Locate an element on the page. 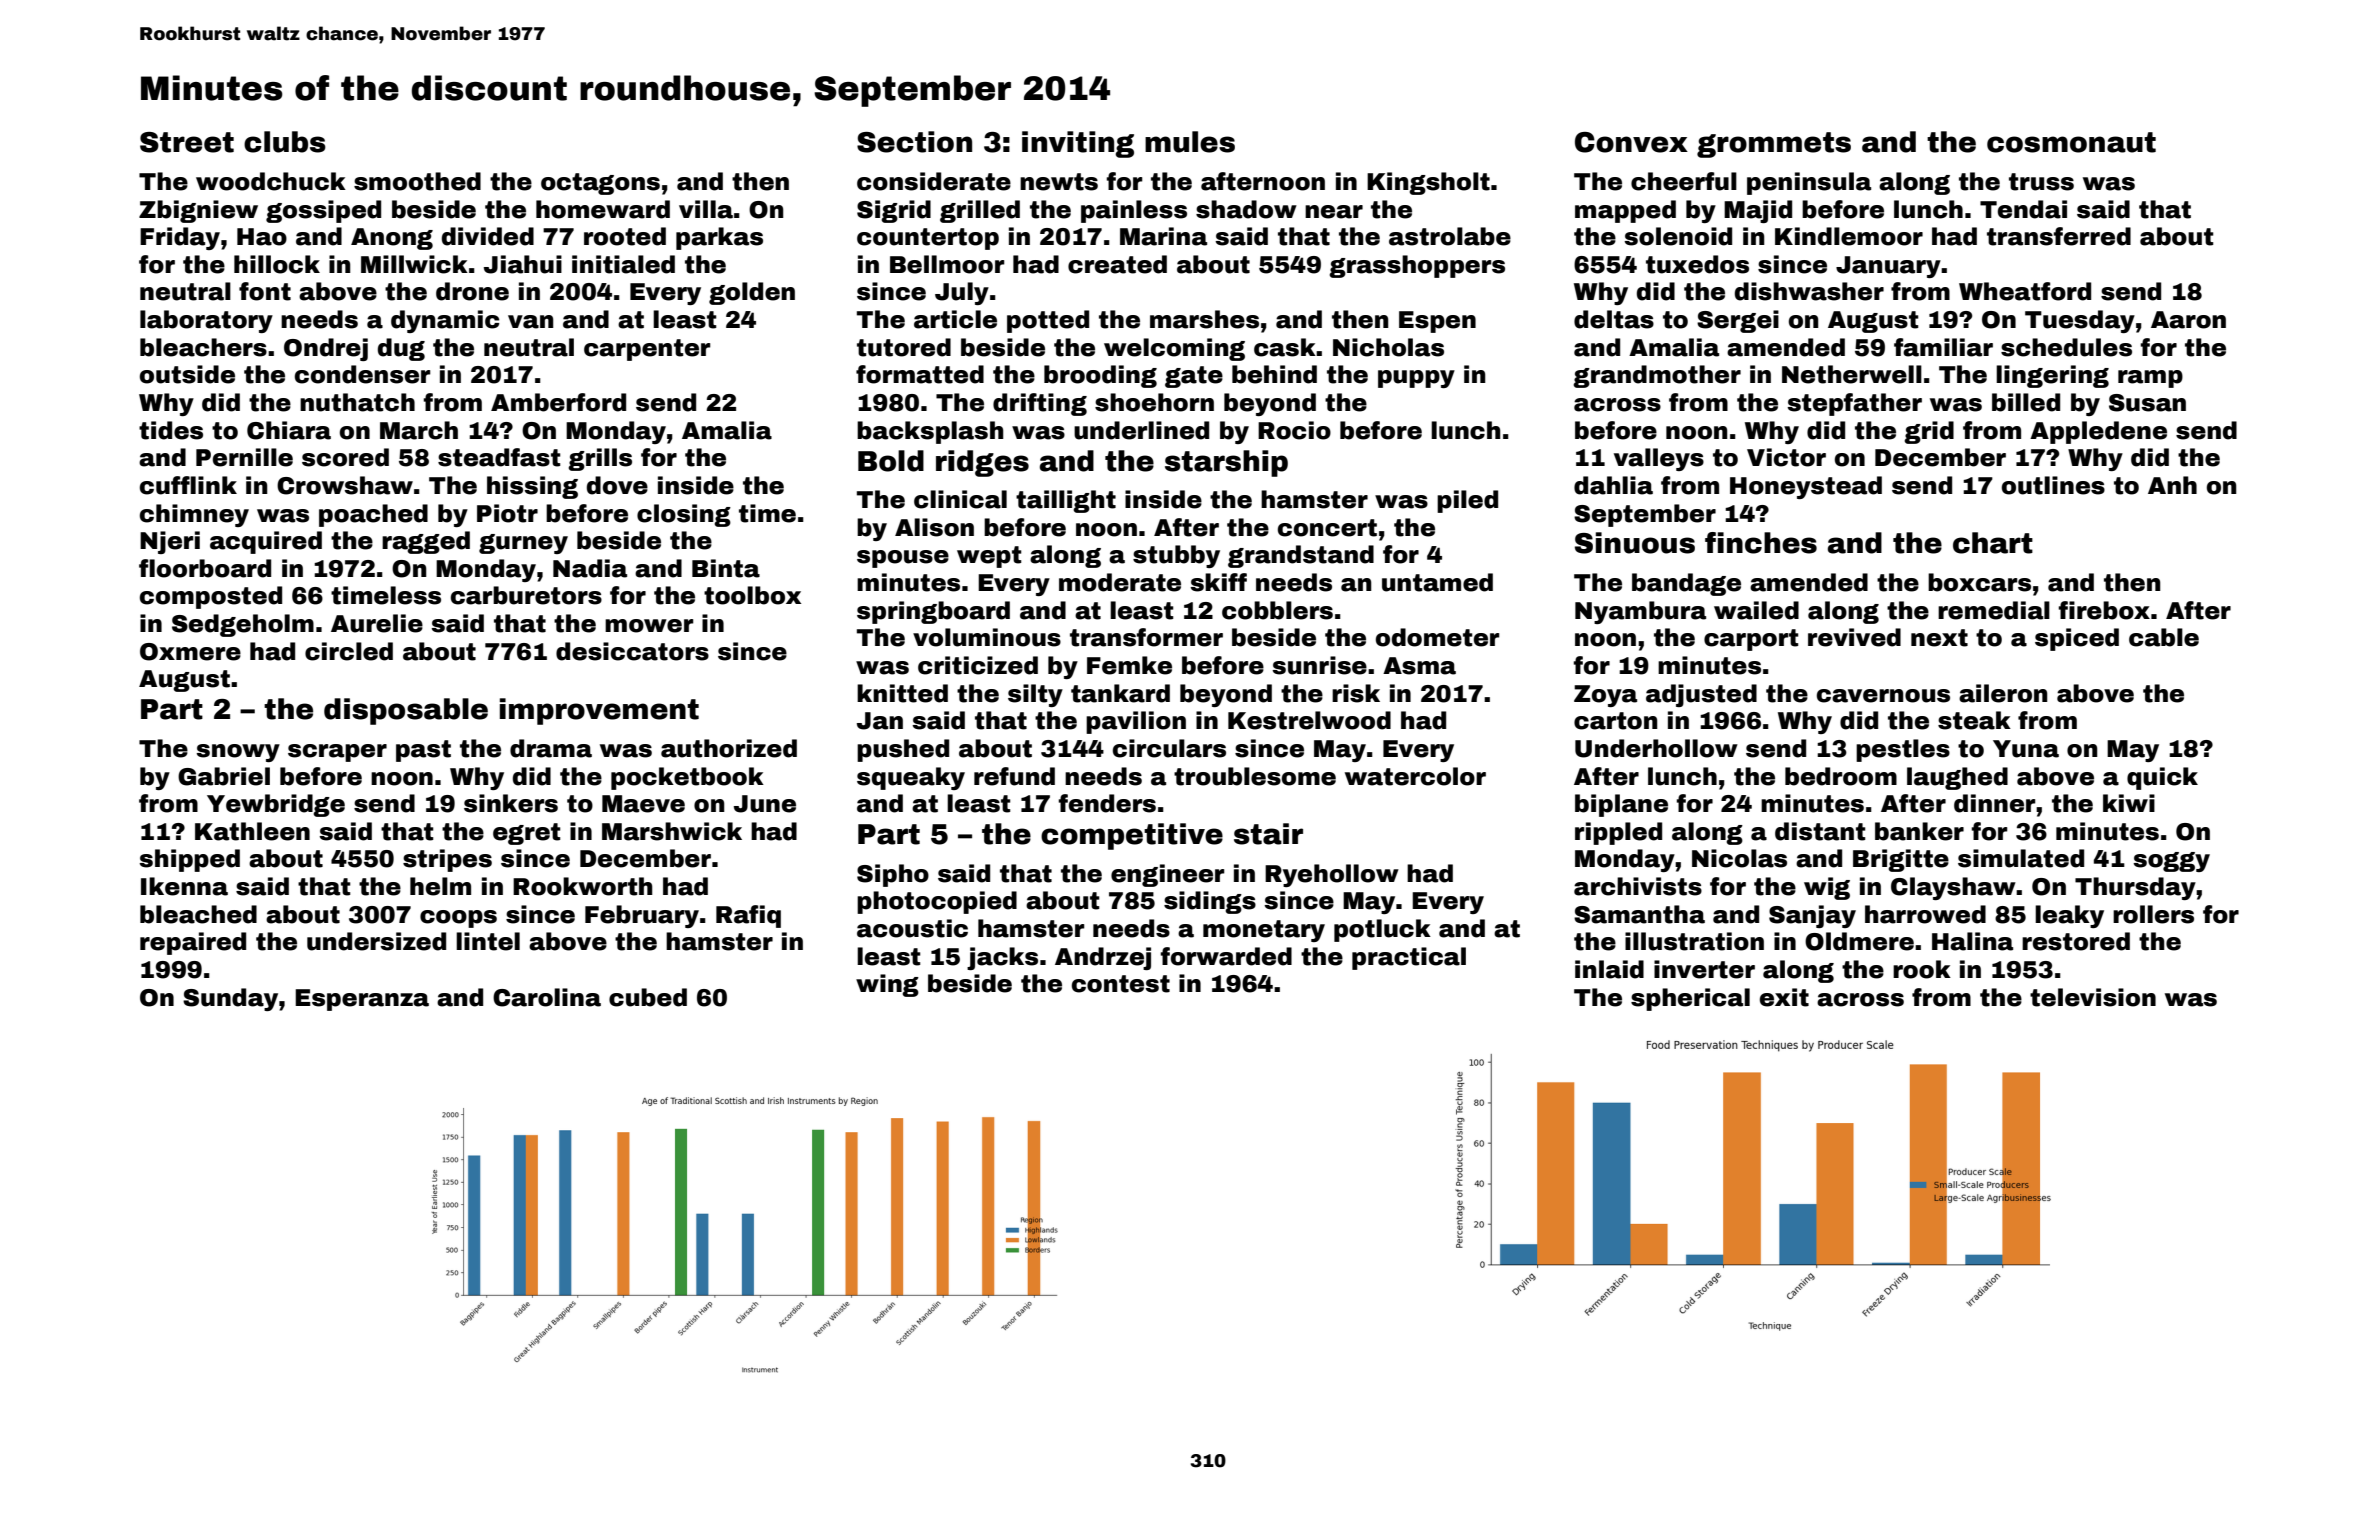 The height and width of the page is (1540, 2380). outside is located at coordinates (187, 374).
